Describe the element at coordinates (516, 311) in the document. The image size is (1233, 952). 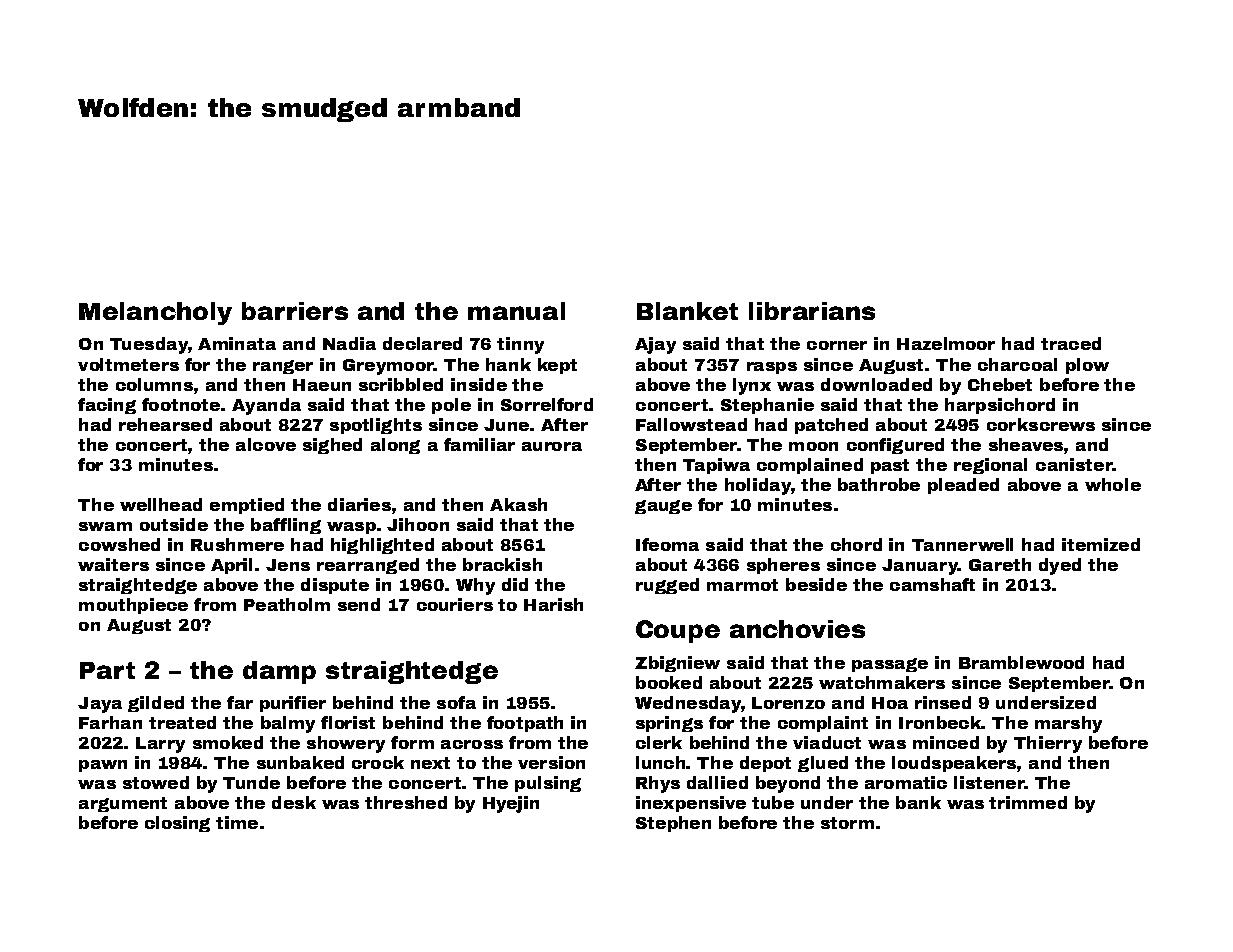
I see `manual` at that location.
